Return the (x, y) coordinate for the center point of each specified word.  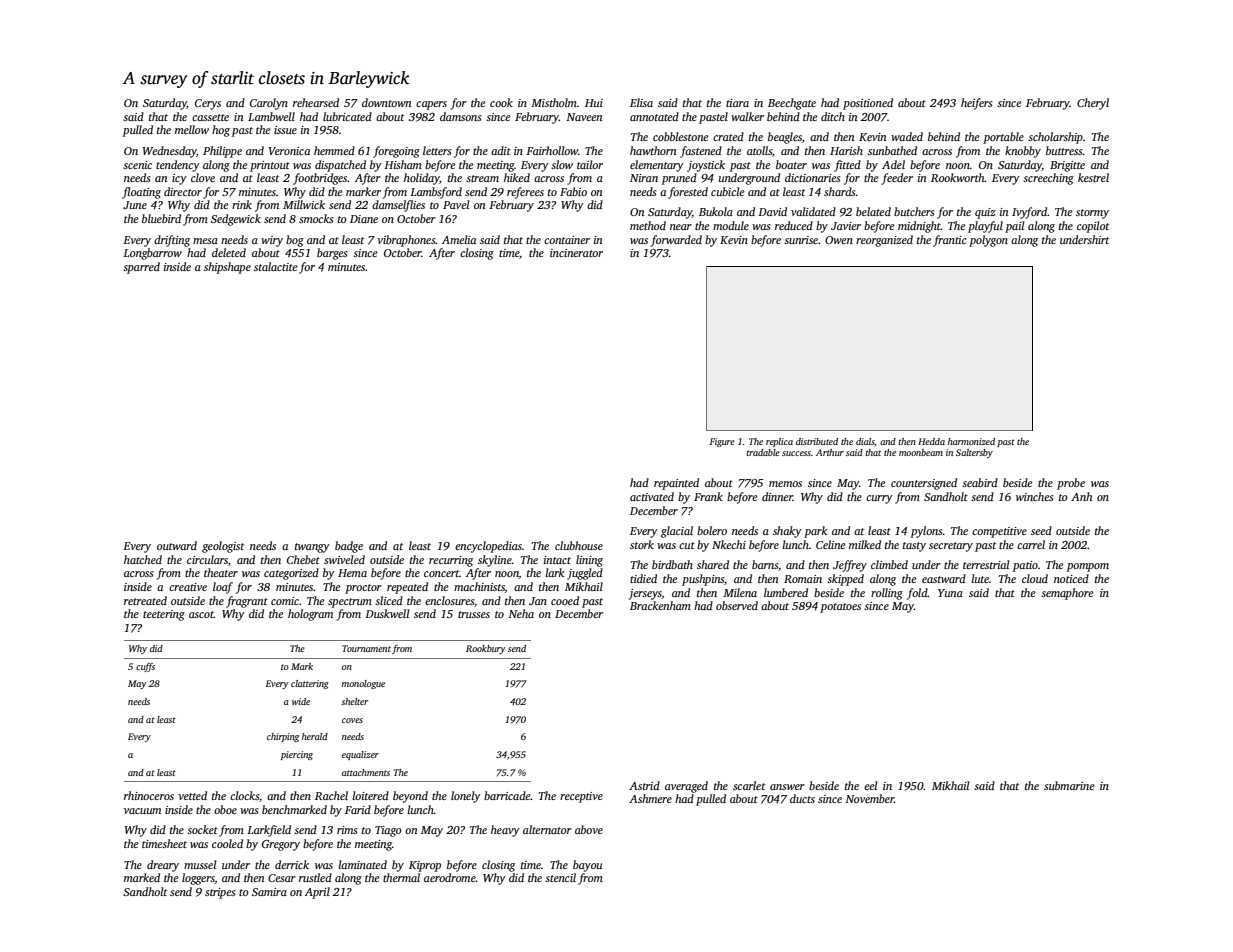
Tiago (388, 831)
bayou (587, 866)
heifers (977, 104)
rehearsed (316, 102)
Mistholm (554, 102)
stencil (560, 877)
